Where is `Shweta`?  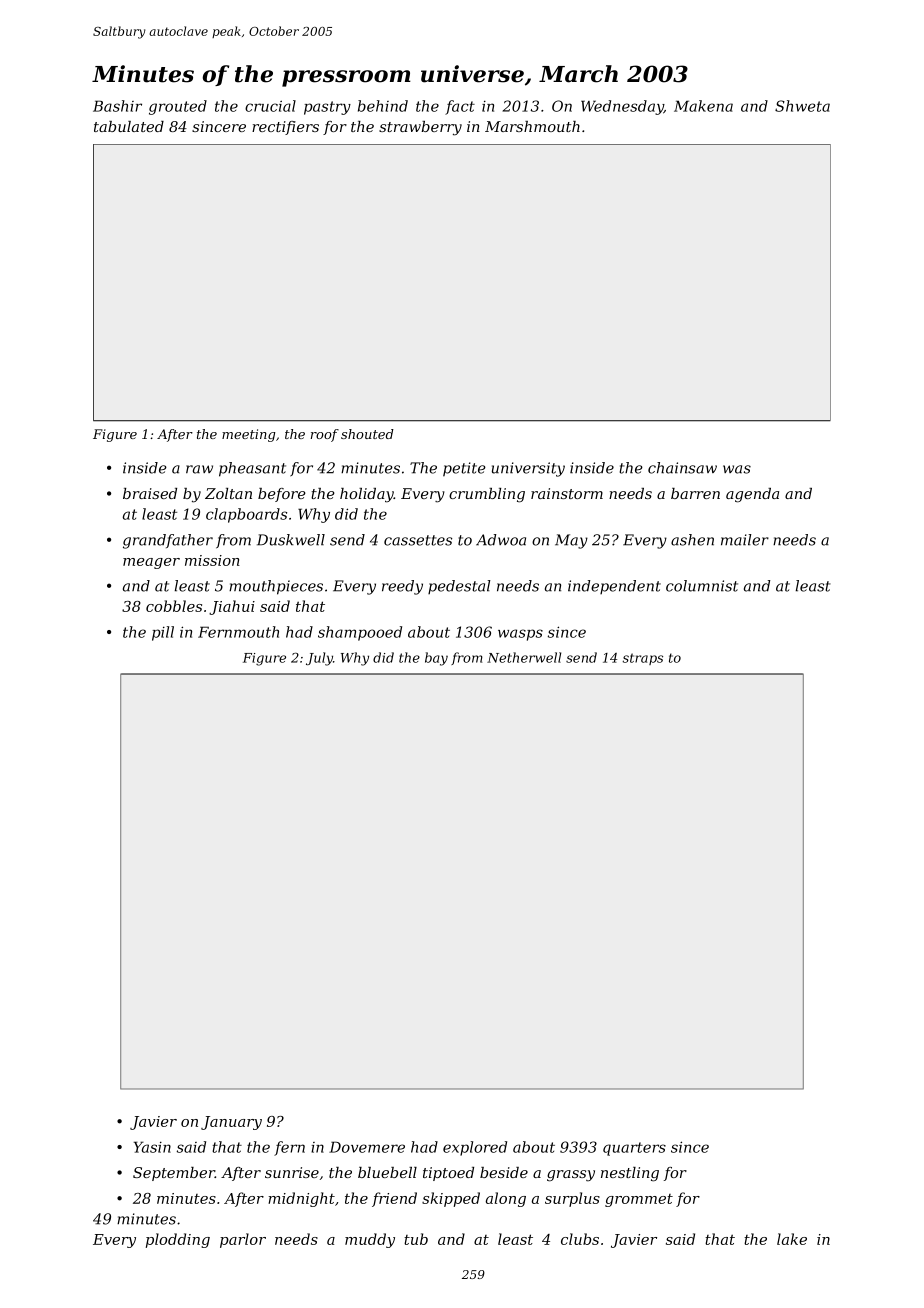 Shweta is located at coordinates (802, 106).
